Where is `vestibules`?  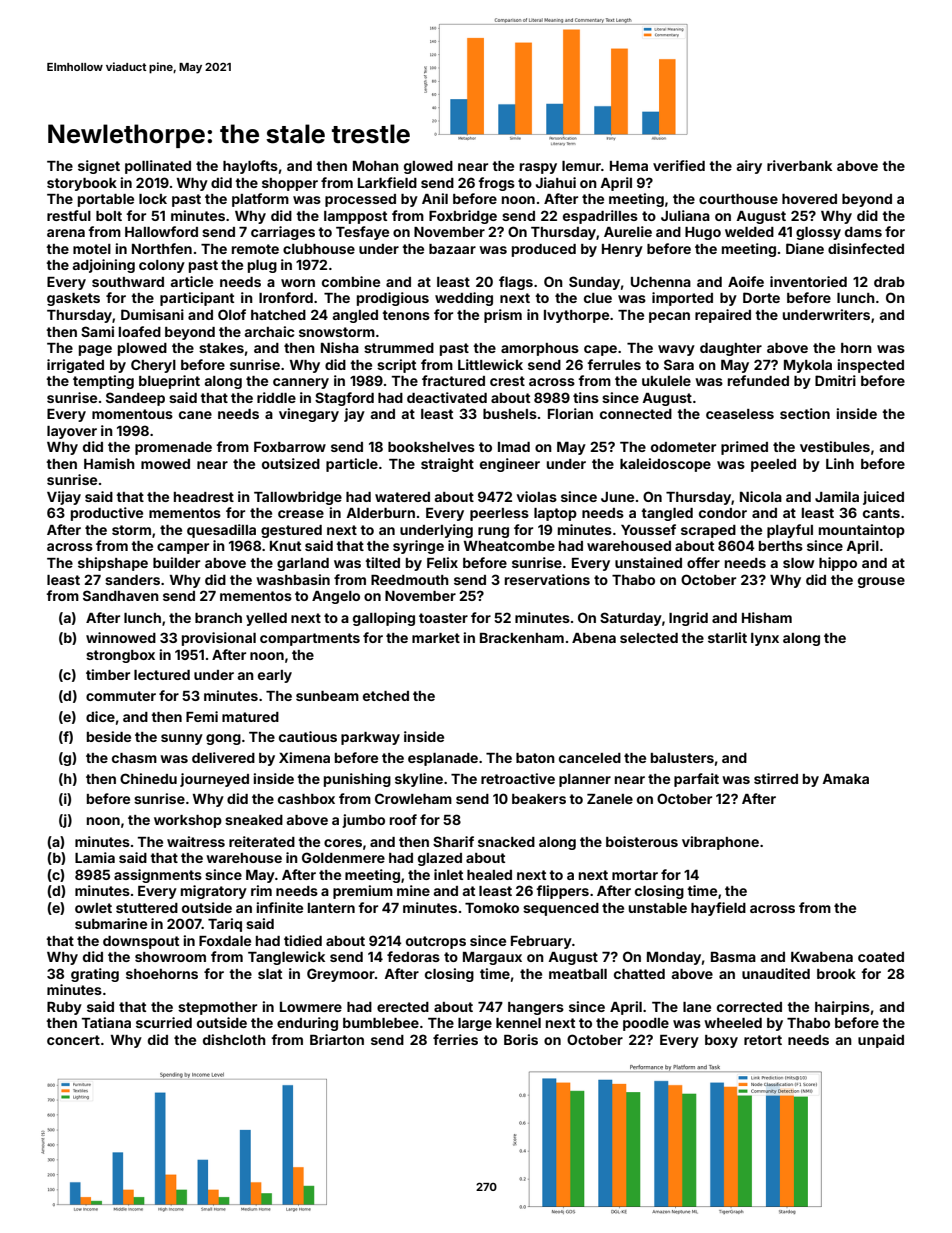 vestibules is located at coordinates (835, 446).
